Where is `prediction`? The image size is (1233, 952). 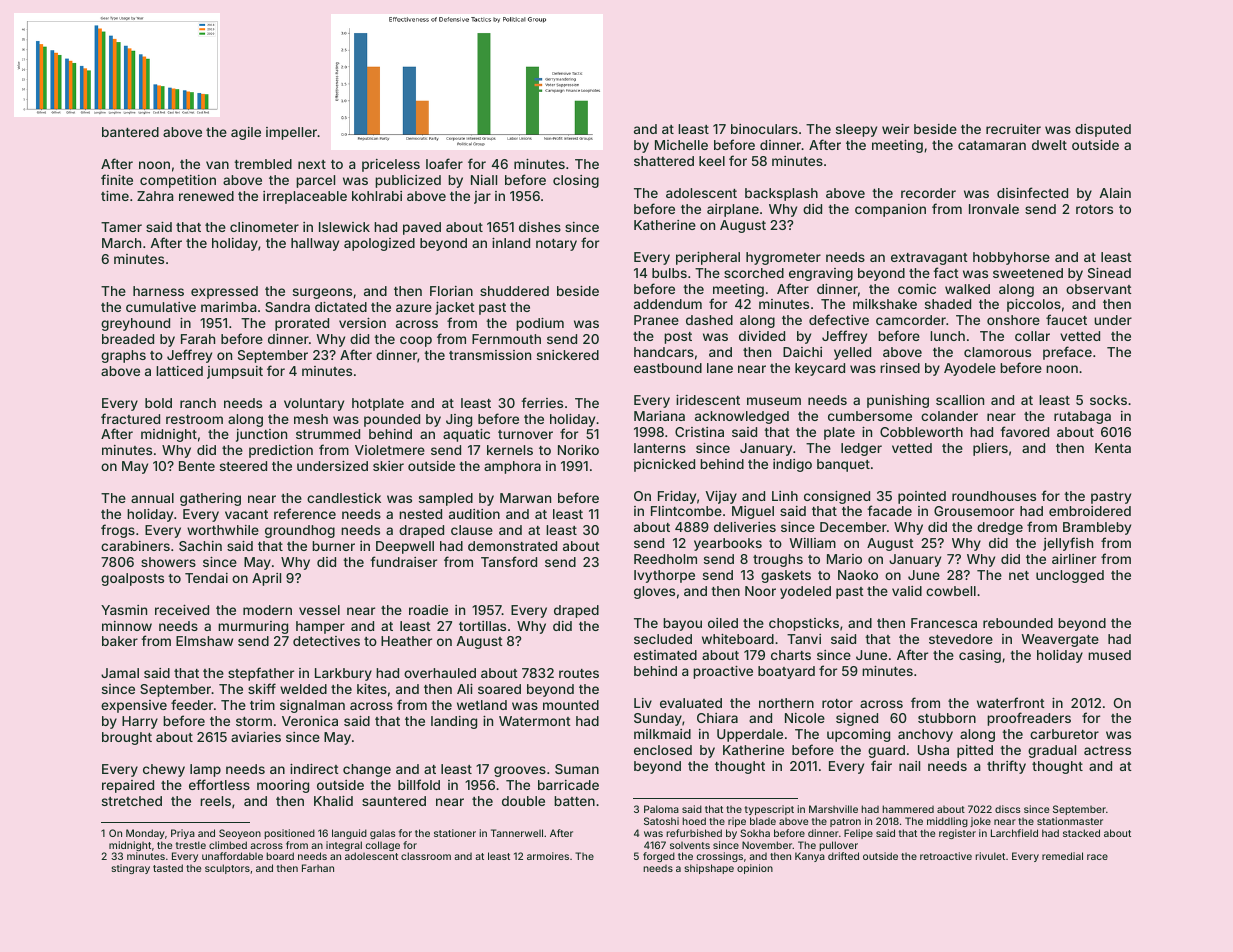
prediction is located at coordinates (281, 451).
